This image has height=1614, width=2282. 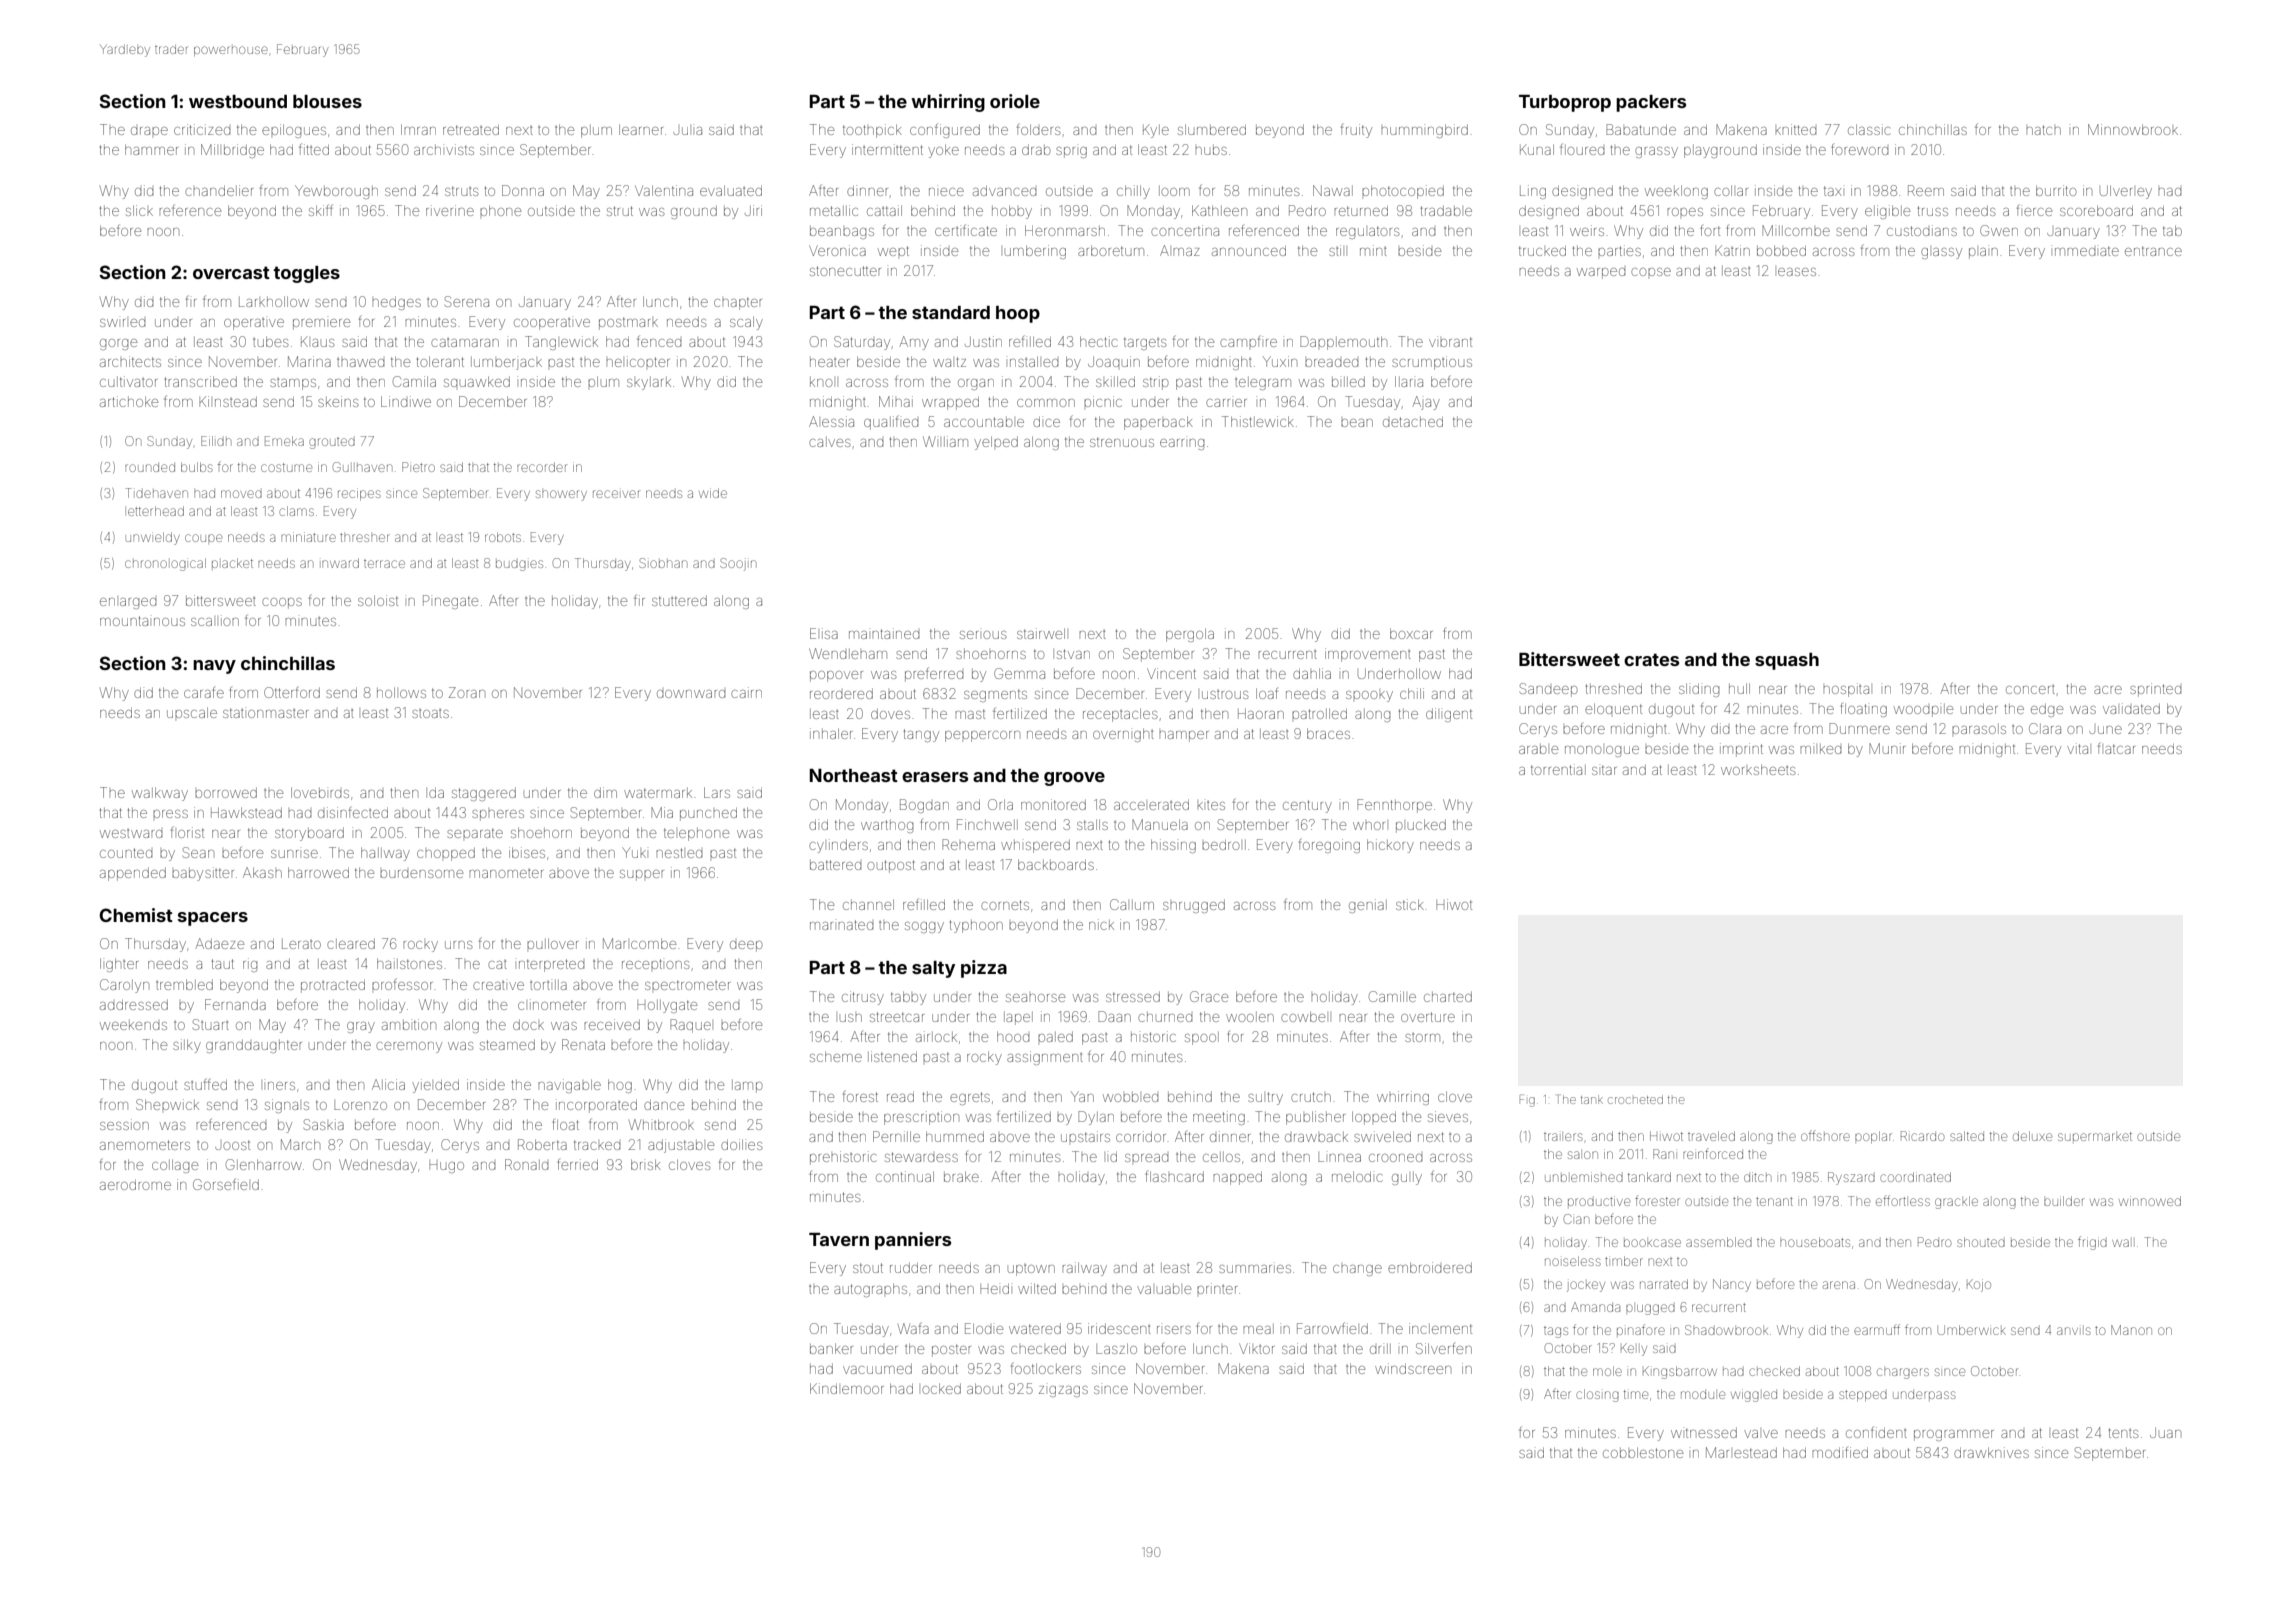 I want to click on banker, so click(x=831, y=1348).
